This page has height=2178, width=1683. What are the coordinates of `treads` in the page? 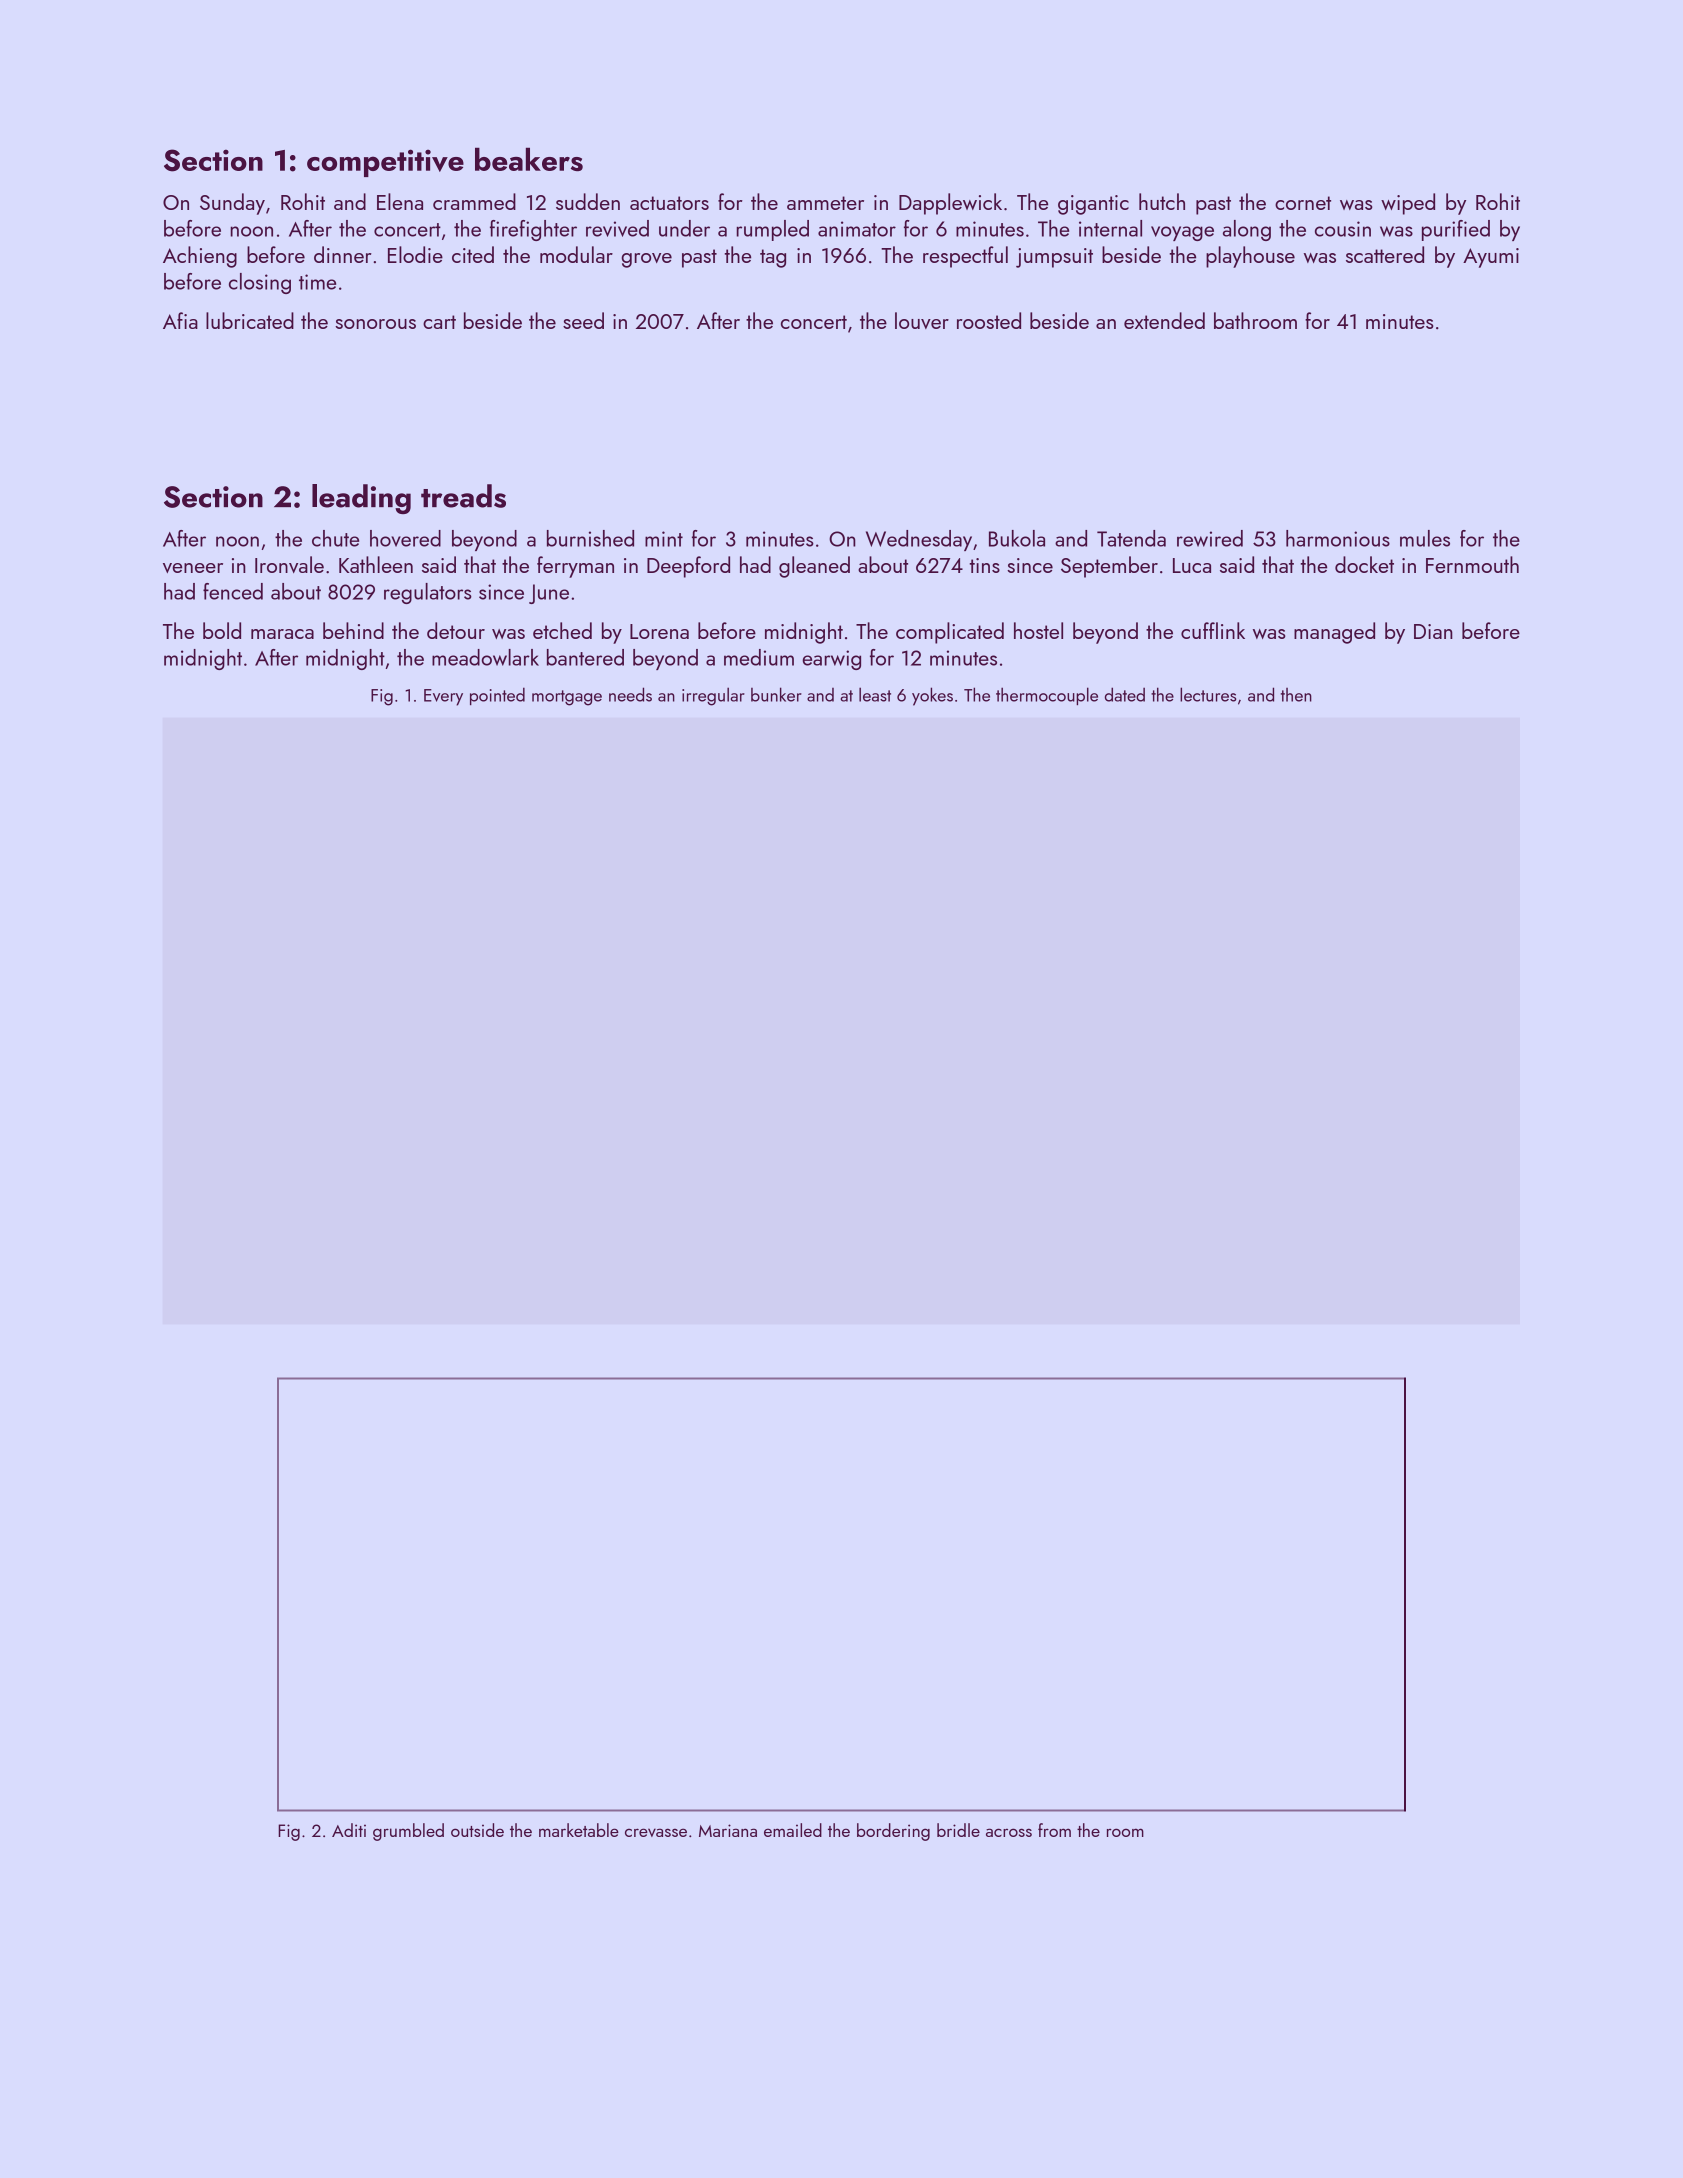 It's located at (463, 496).
